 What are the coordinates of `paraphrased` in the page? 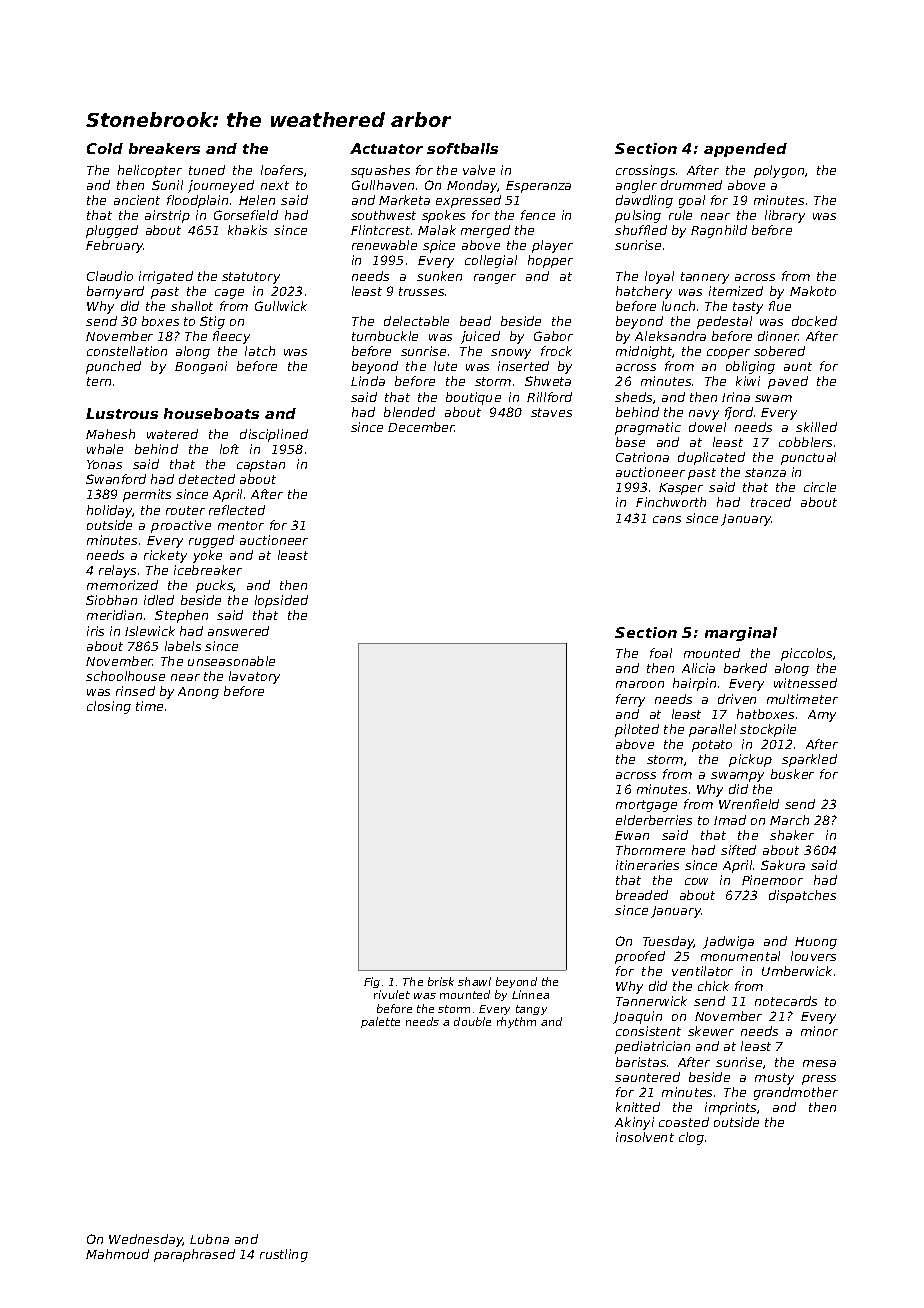 It's located at (194, 1255).
